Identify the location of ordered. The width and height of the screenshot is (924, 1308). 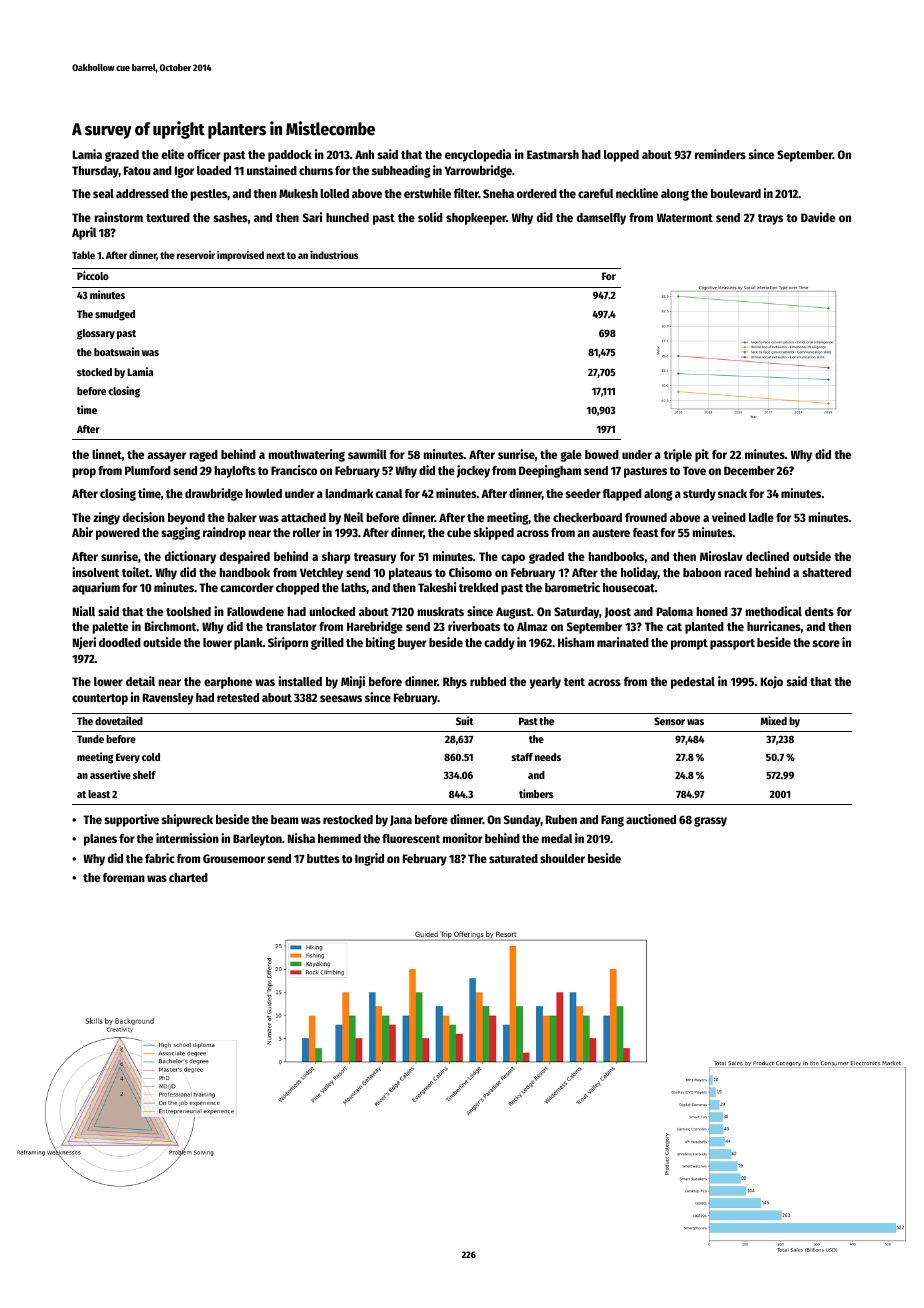
(537, 193).
